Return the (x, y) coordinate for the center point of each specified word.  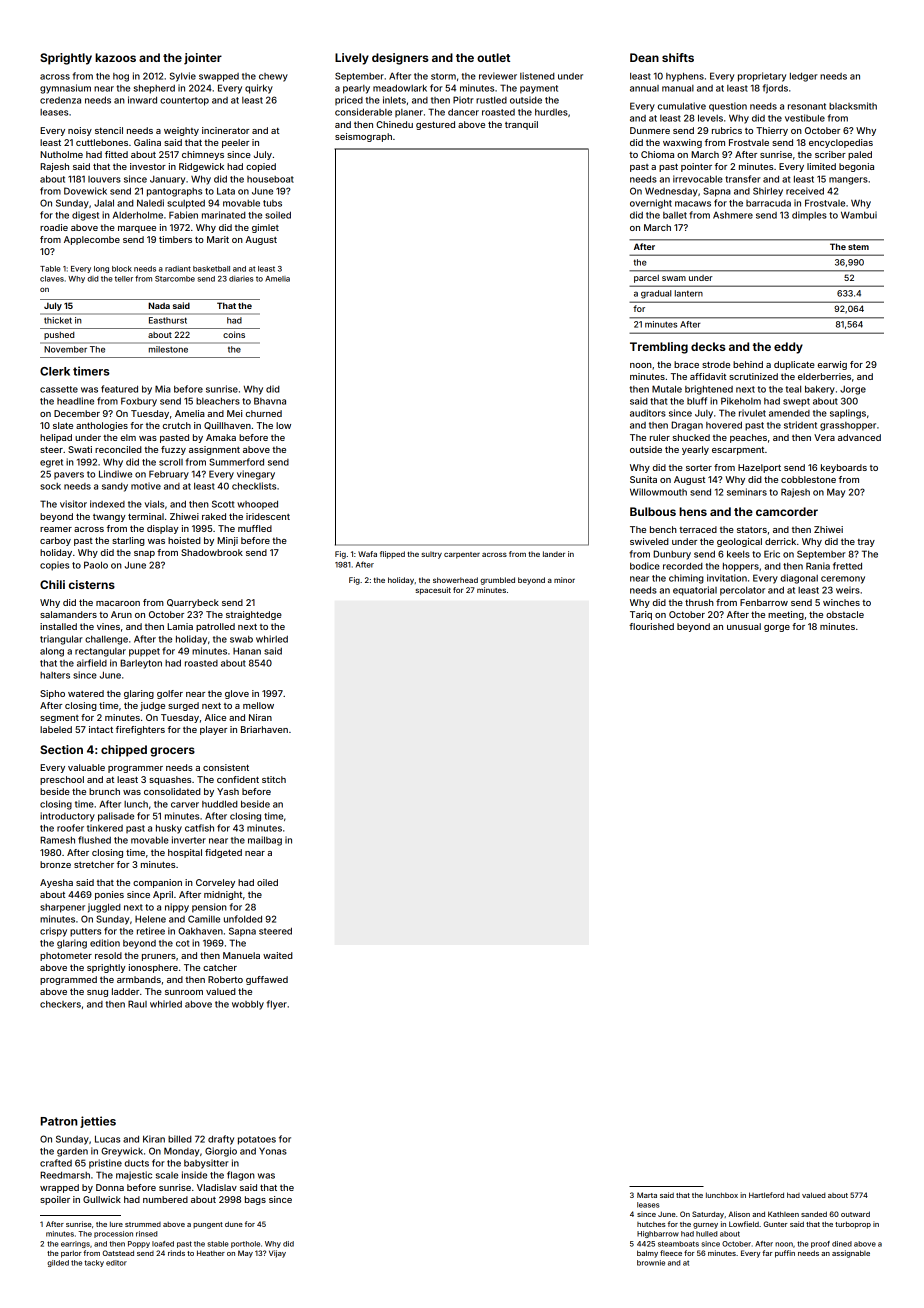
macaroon (118, 603)
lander (554, 554)
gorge (777, 628)
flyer (276, 1005)
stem (858, 247)
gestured (435, 125)
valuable (86, 767)
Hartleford (766, 1195)
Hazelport (759, 468)
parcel (646, 279)
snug (97, 993)
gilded (58, 1263)
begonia (856, 167)
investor (148, 166)
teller (124, 279)
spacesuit (433, 591)
